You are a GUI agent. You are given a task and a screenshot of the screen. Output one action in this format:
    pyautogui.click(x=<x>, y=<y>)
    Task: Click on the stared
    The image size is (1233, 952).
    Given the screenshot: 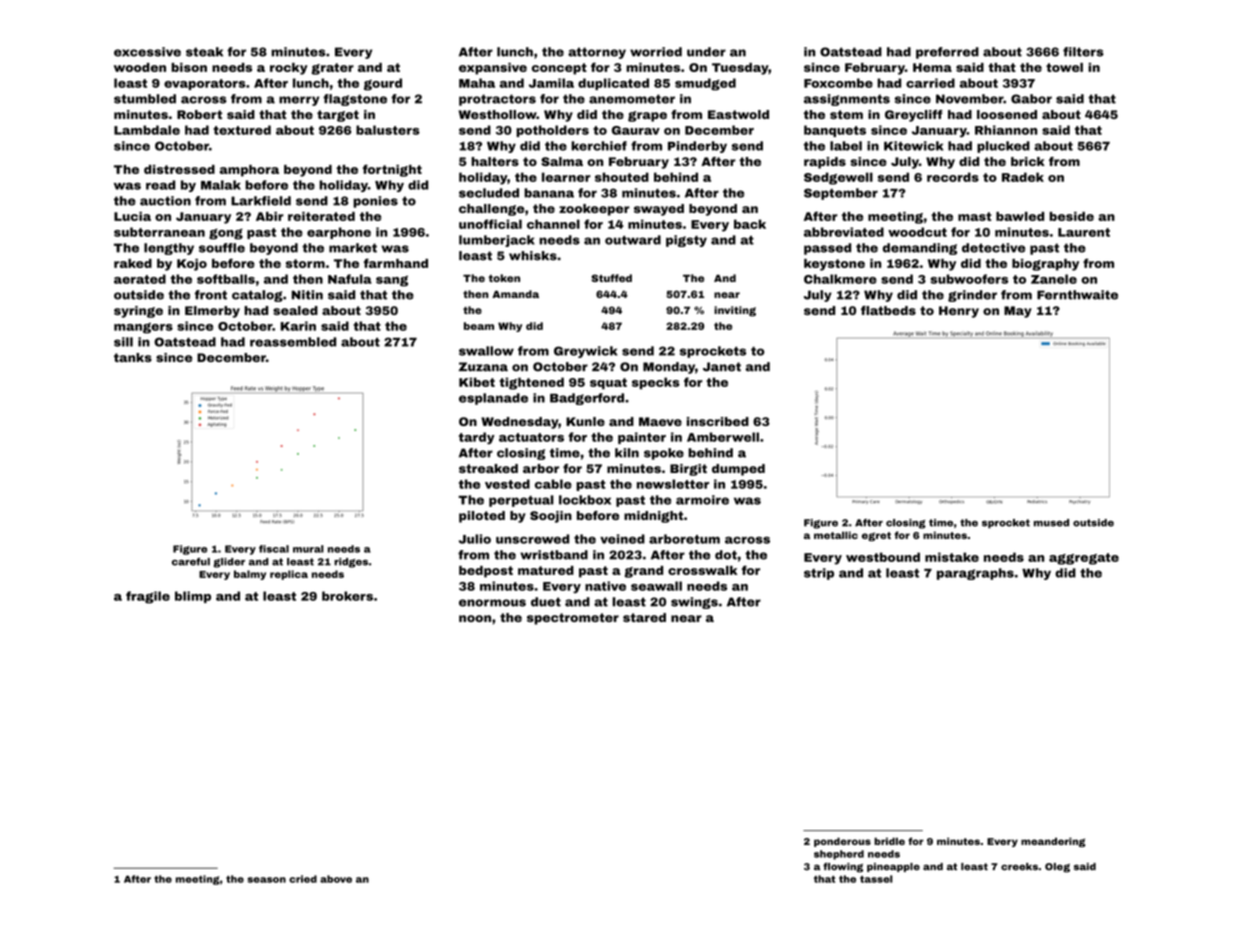 What is the action you would take?
    pyautogui.click(x=644, y=617)
